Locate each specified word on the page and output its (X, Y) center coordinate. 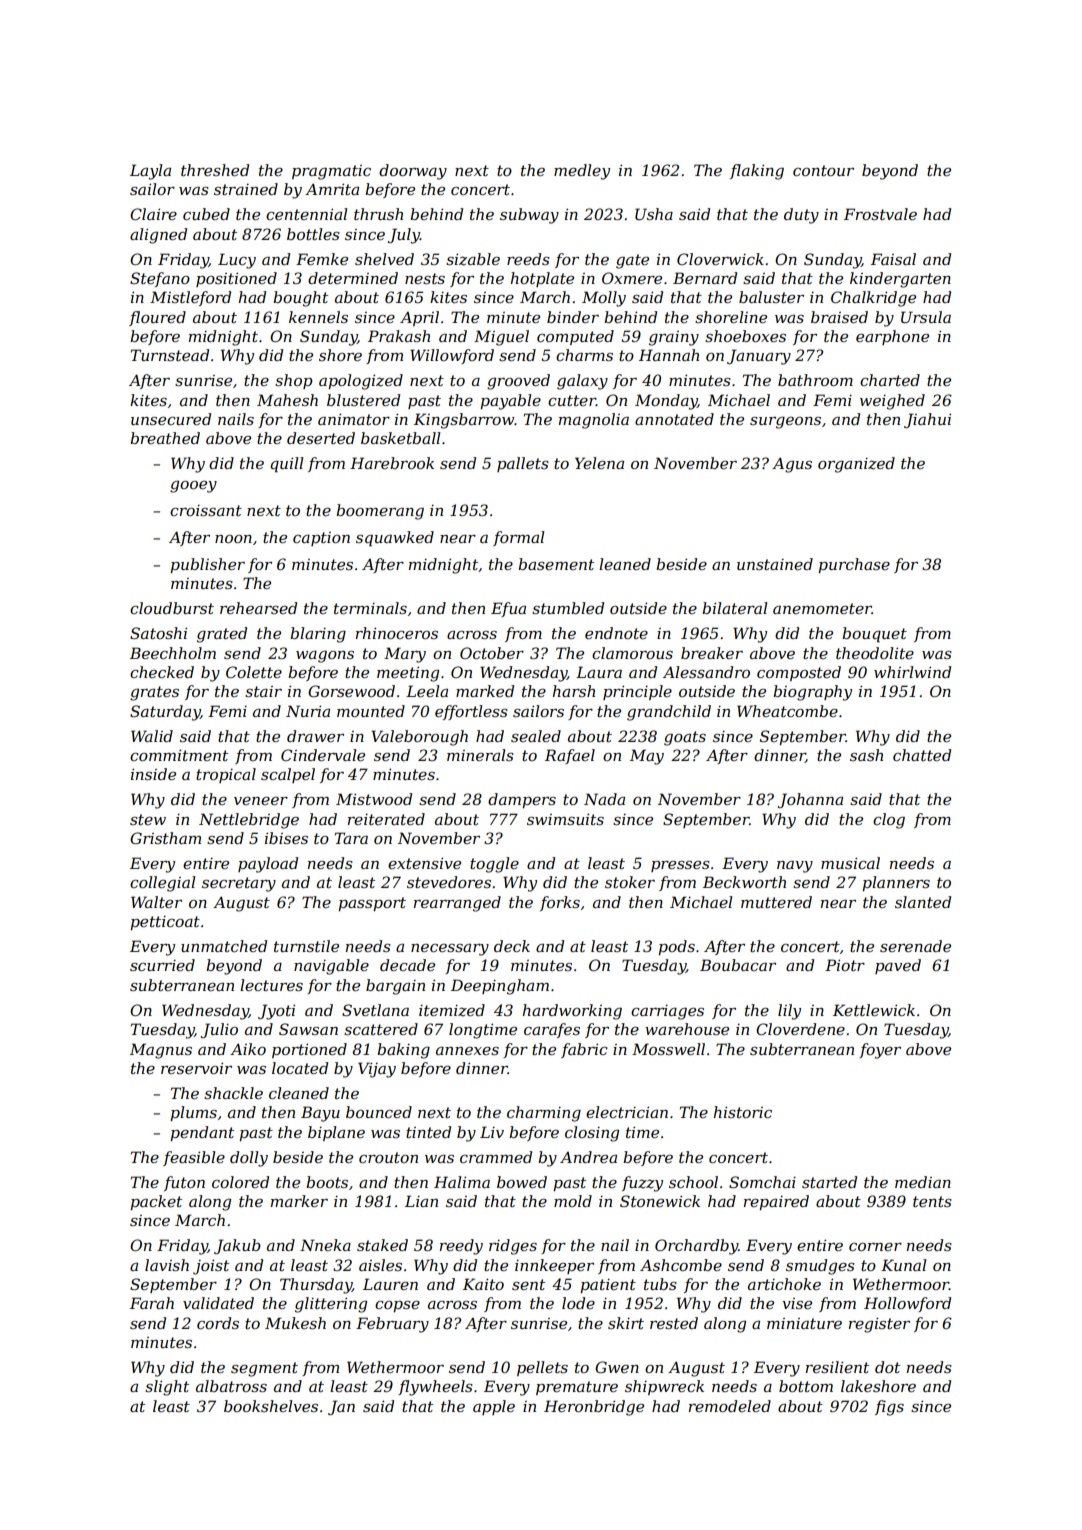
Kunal (903, 1265)
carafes (552, 1030)
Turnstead (170, 355)
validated (218, 1303)
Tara (351, 838)
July (404, 236)
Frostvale (880, 214)
